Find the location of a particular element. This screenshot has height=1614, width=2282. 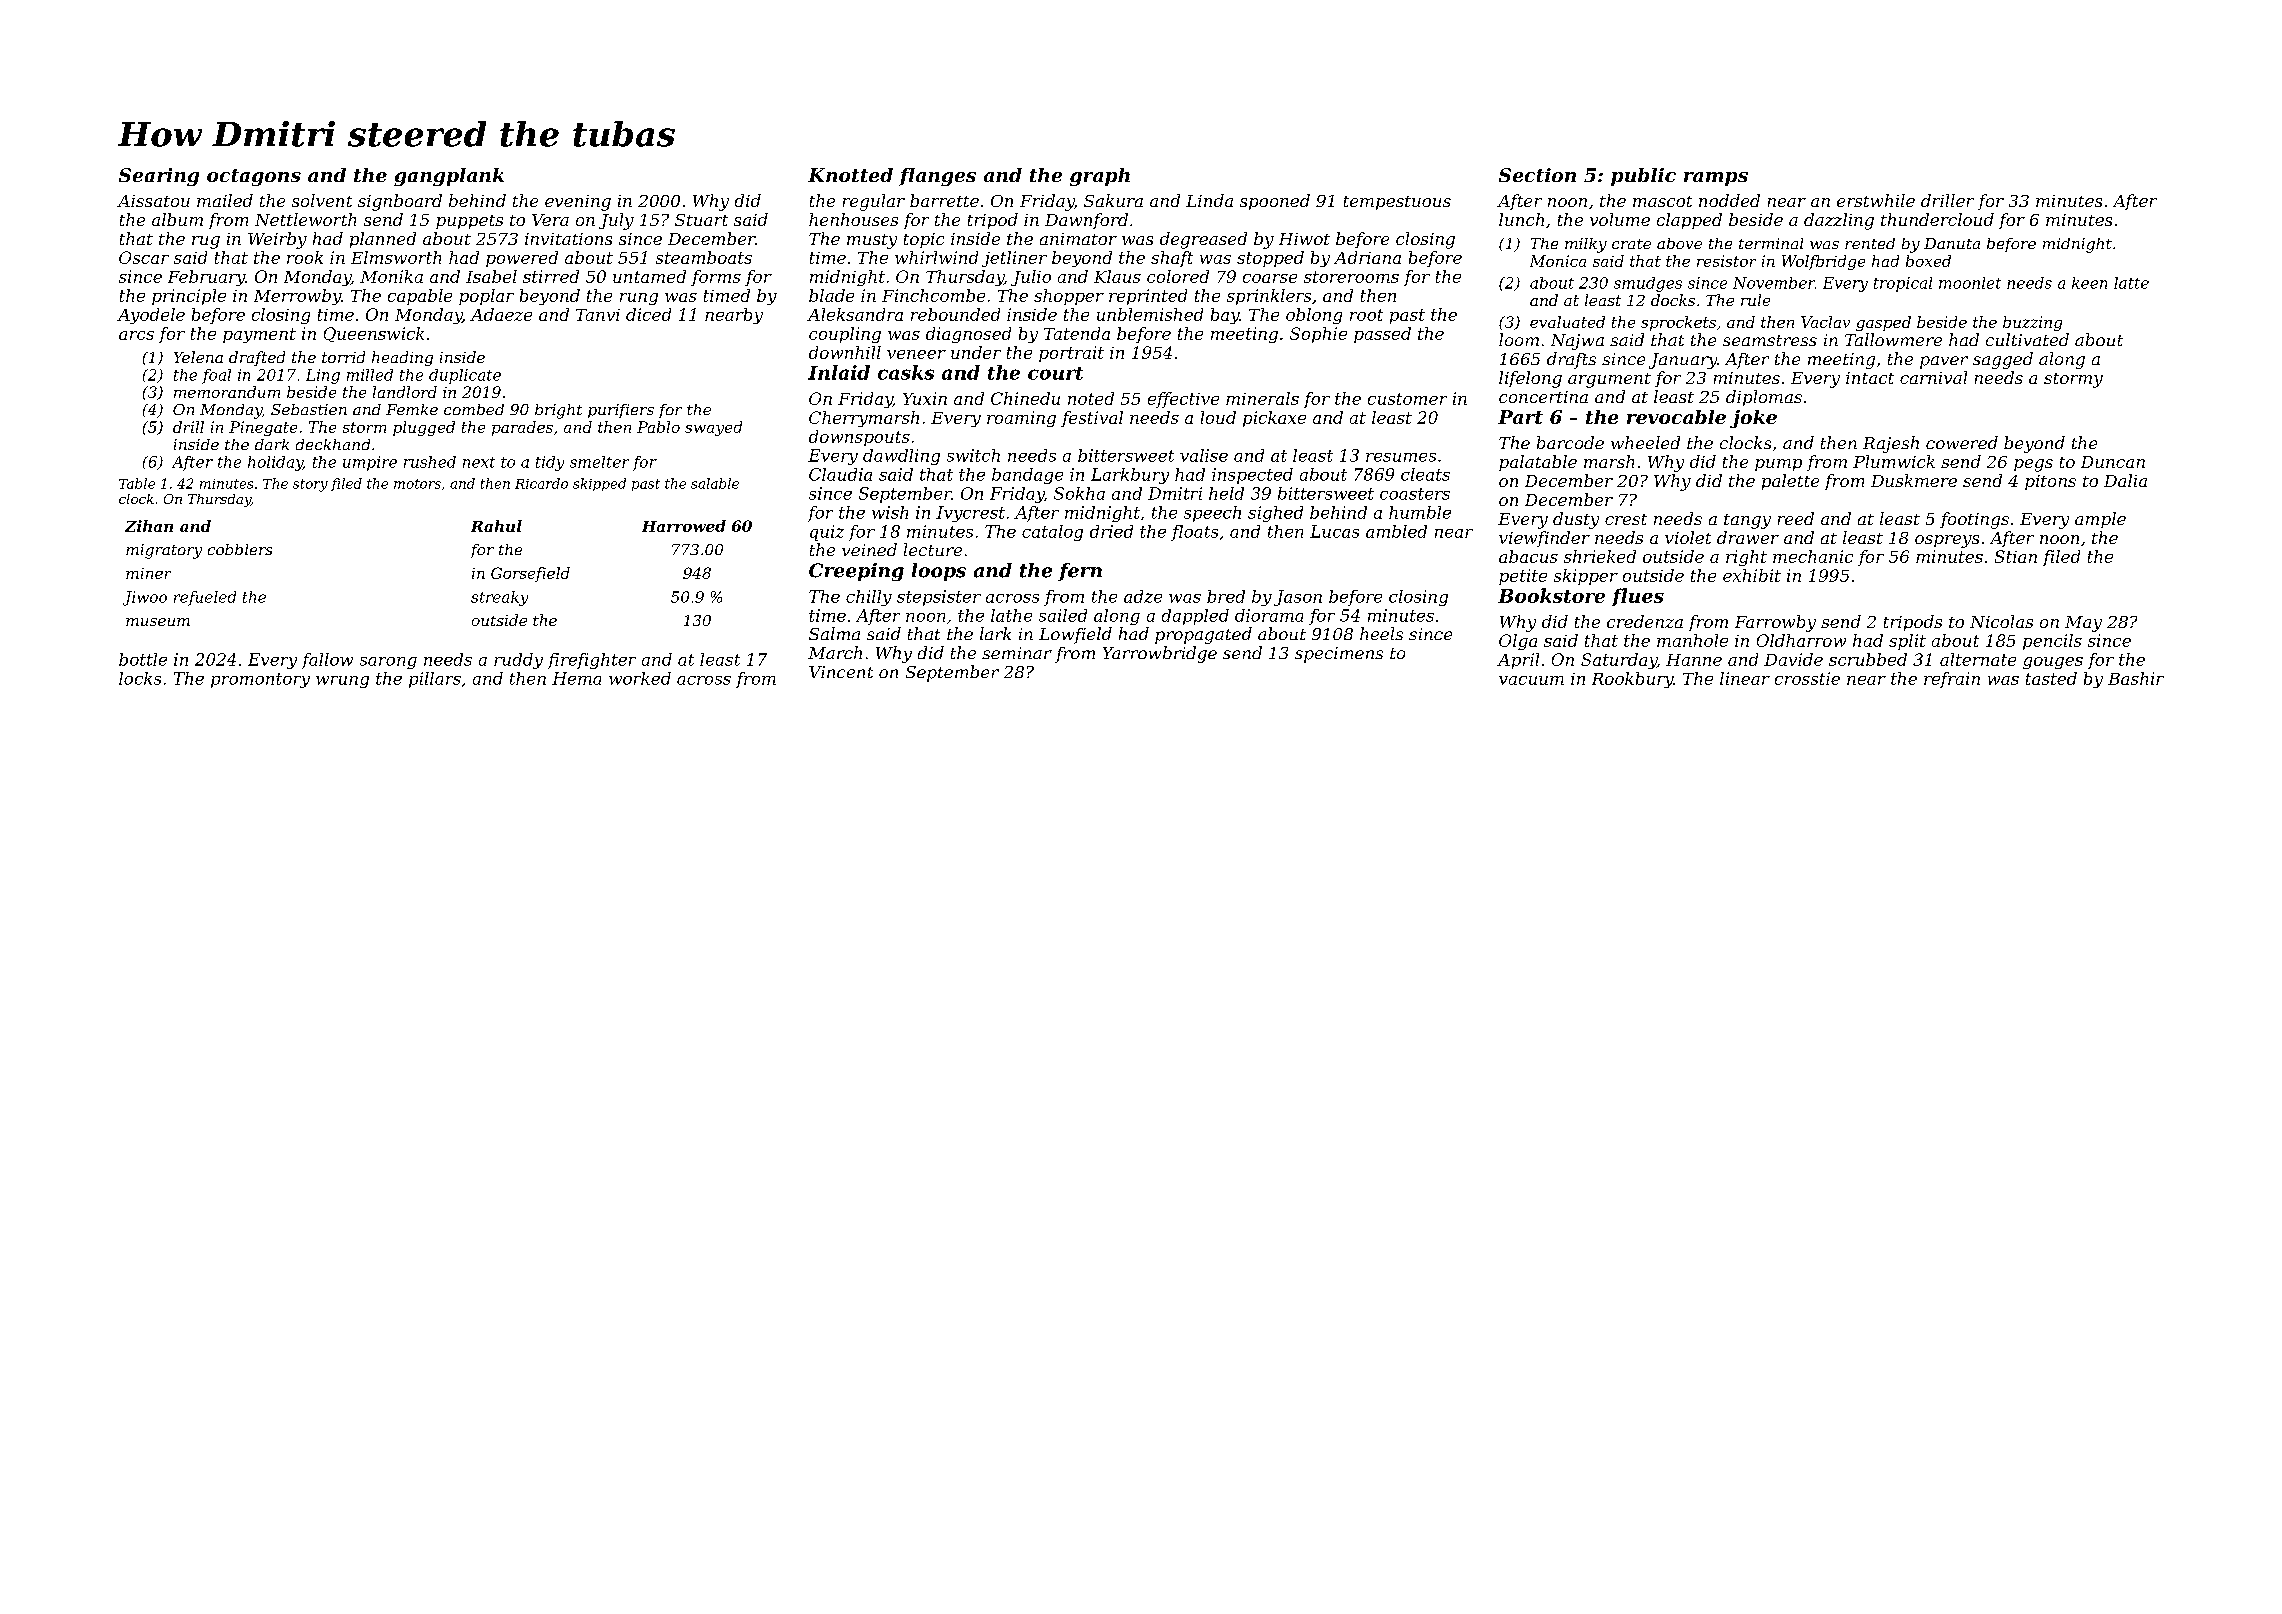

Dawnford is located at coordinates (1086, 221).
